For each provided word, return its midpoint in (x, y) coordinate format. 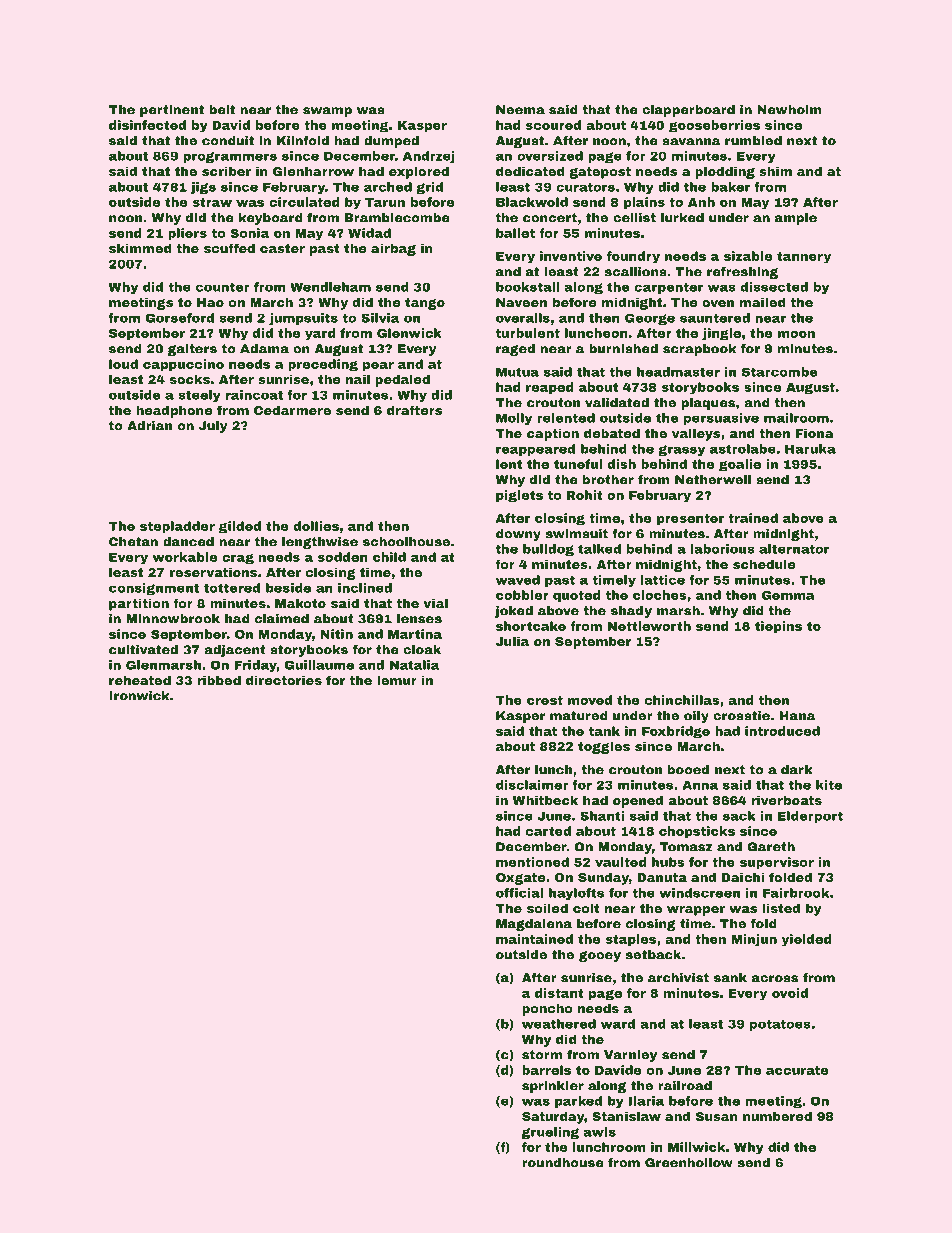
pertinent (172, 111)
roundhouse (563, 1163)
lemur (397, 680)
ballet (515, 233)
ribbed (219, 680)
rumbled (753, 141)
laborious (723, 549)
